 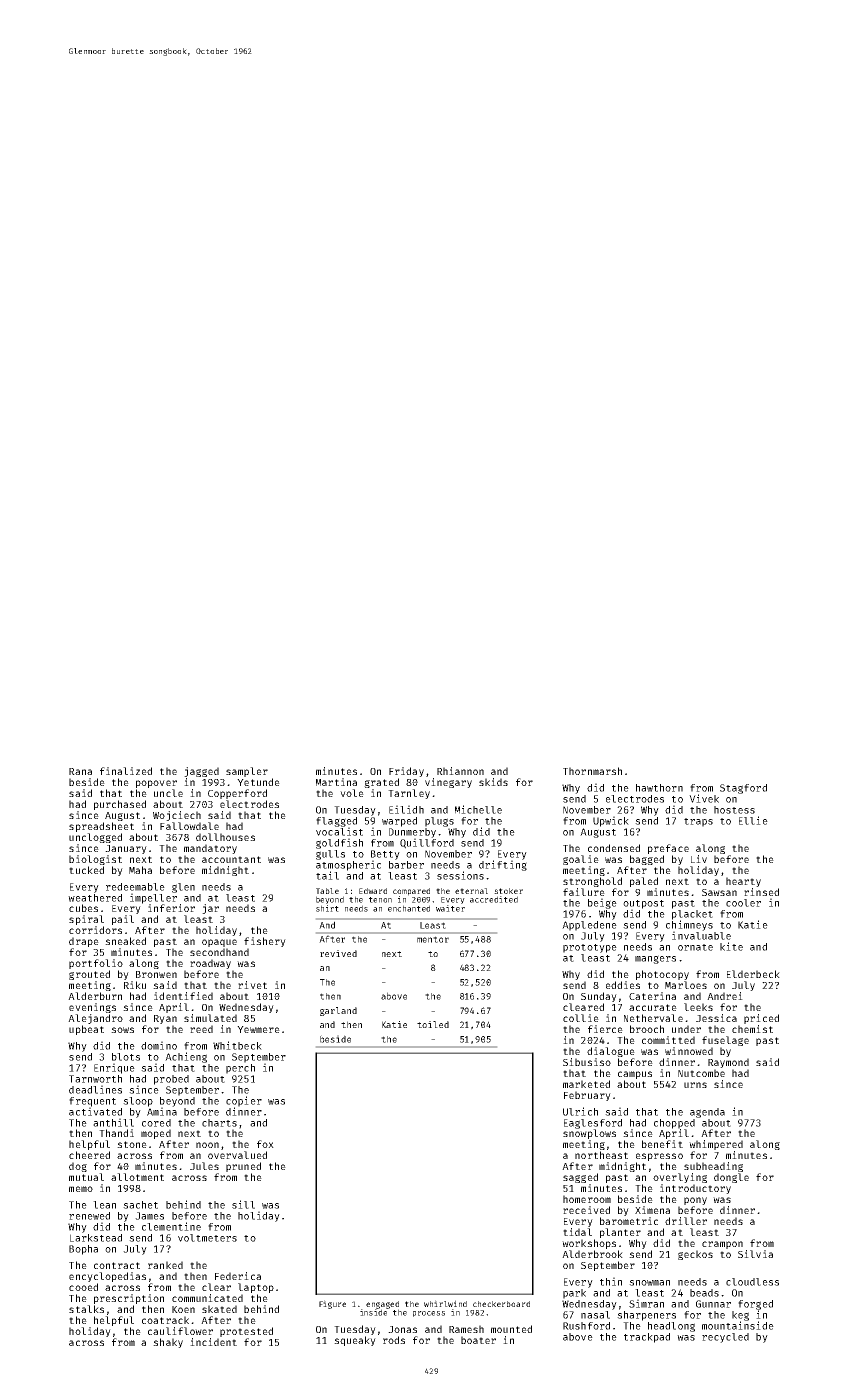 I want to click on toiled, so click(x=433, y=1024).
